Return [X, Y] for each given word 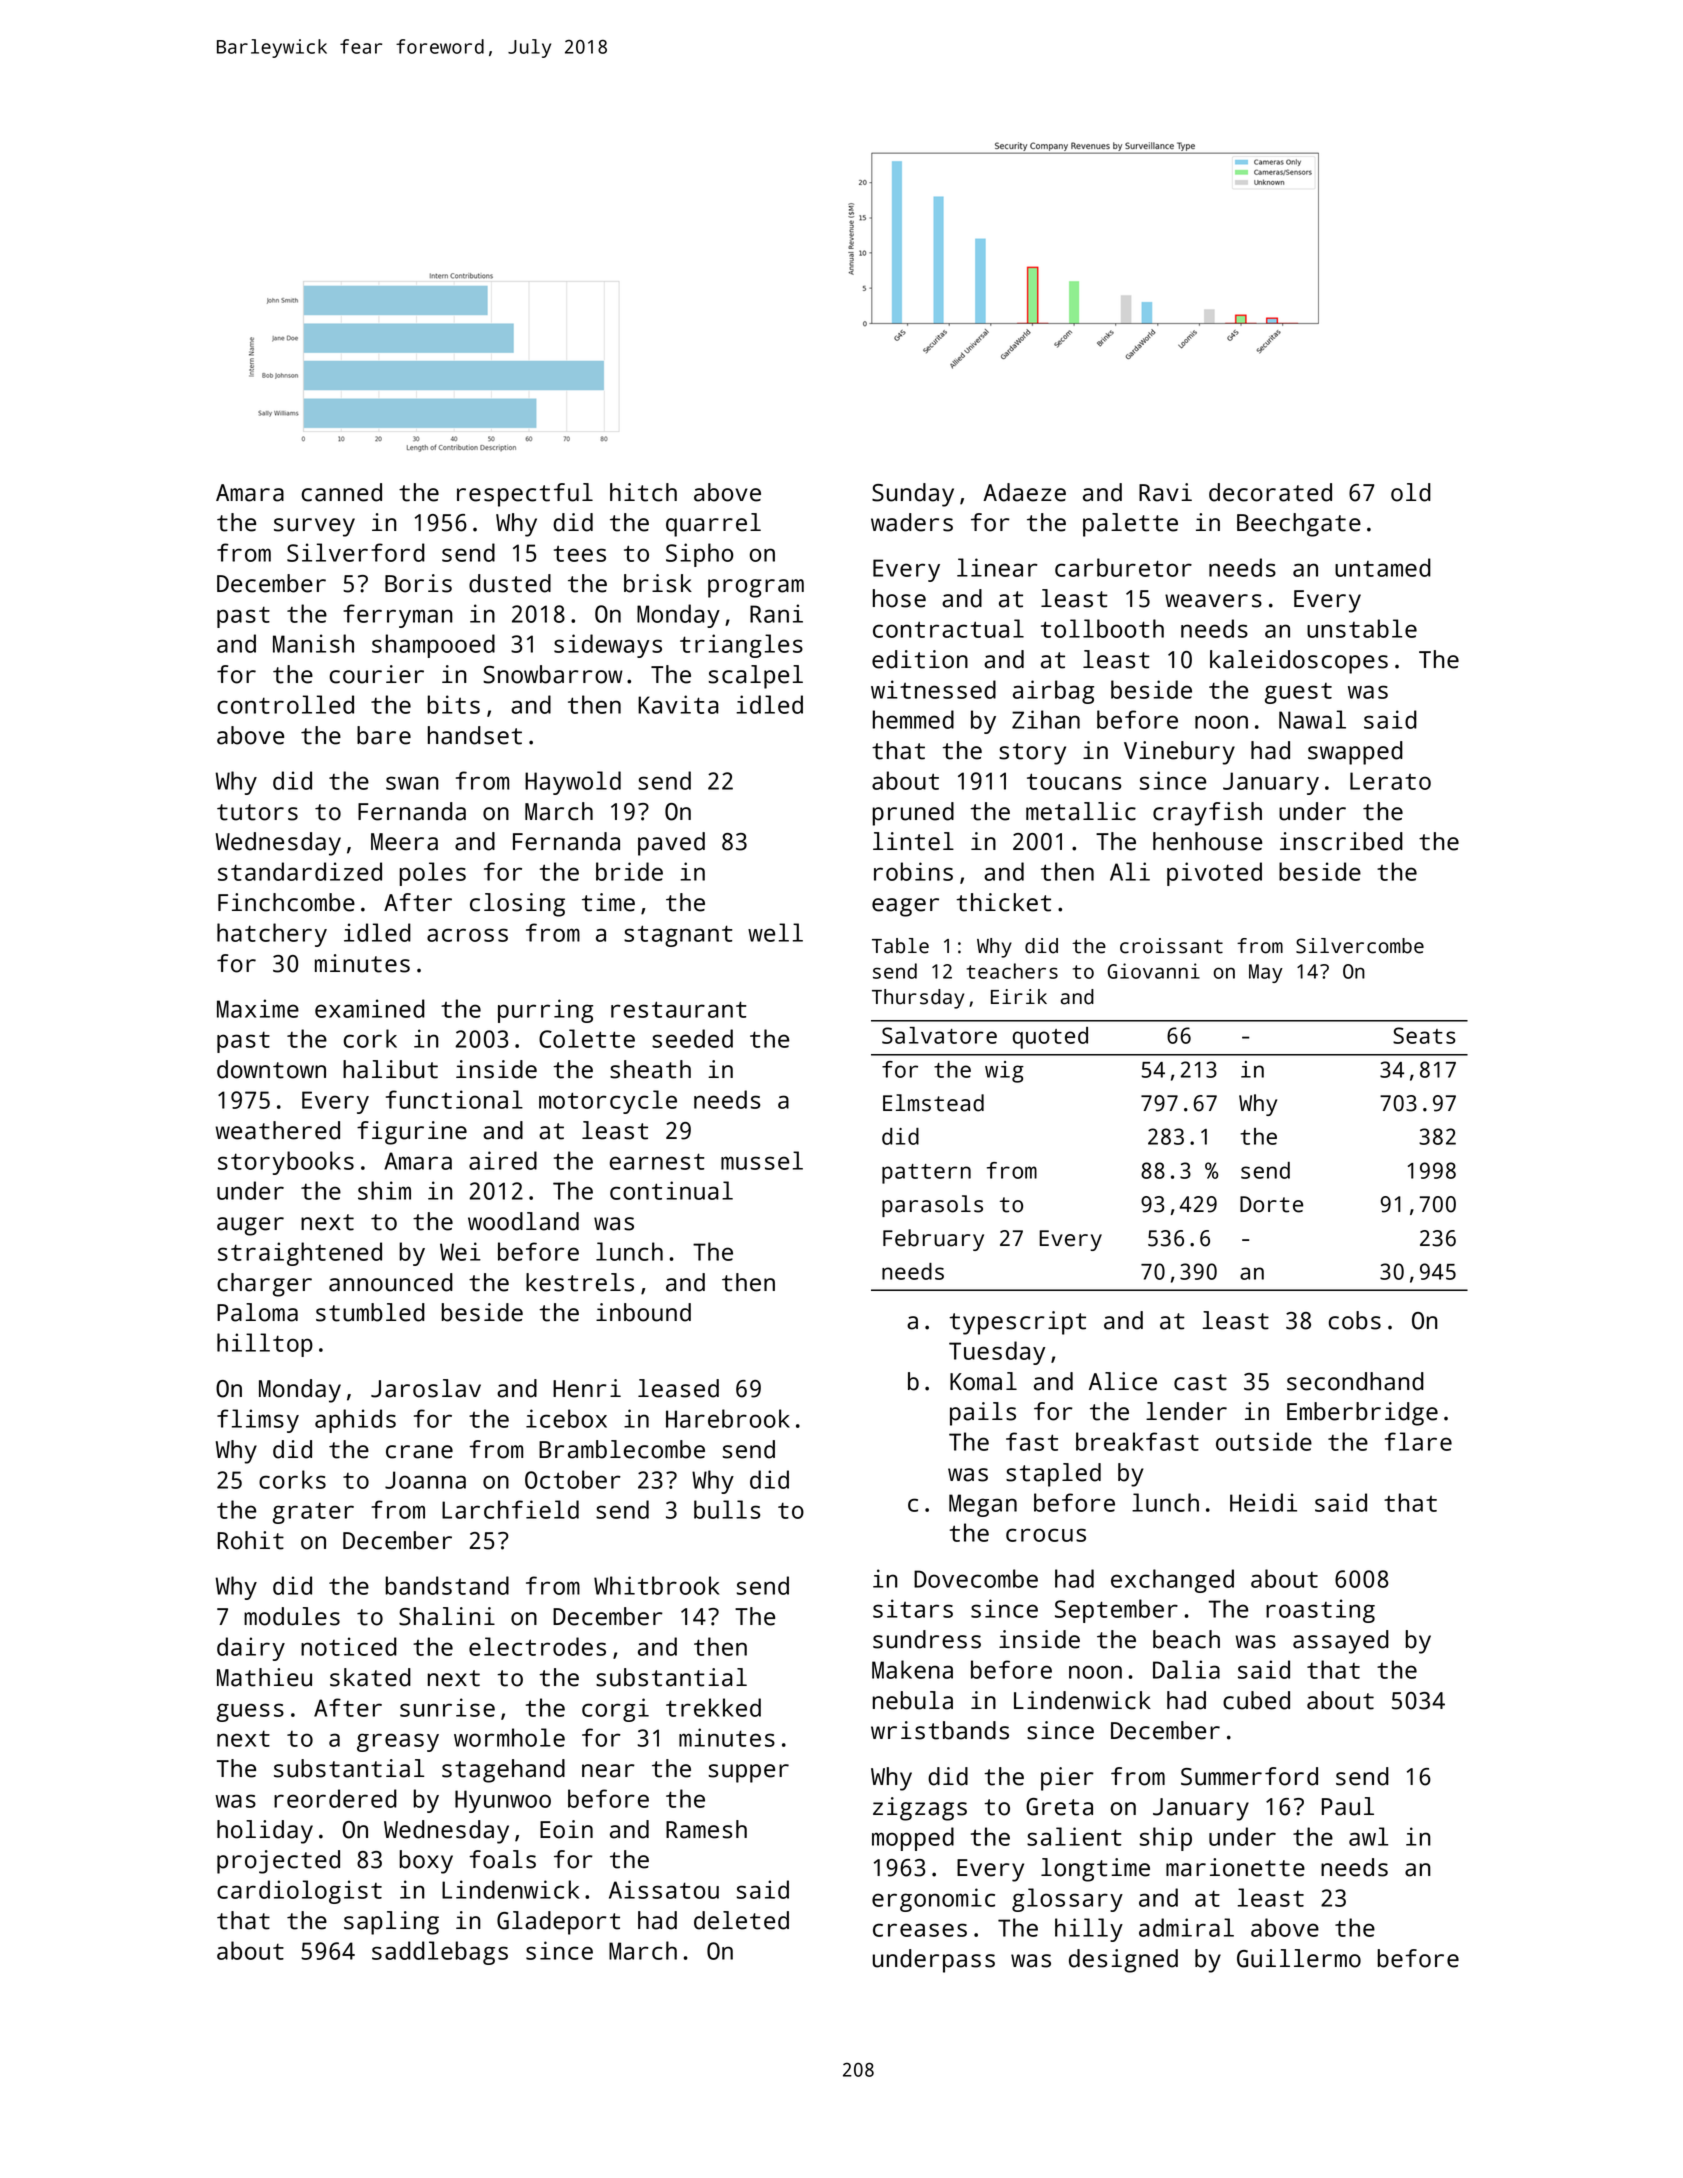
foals [502, 1859]
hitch [643, 492]
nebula [913, 1700]
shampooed [433, 646]
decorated [1270, 492]
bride [629, 871]
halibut [390, 1069]
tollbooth [1102, 628]
